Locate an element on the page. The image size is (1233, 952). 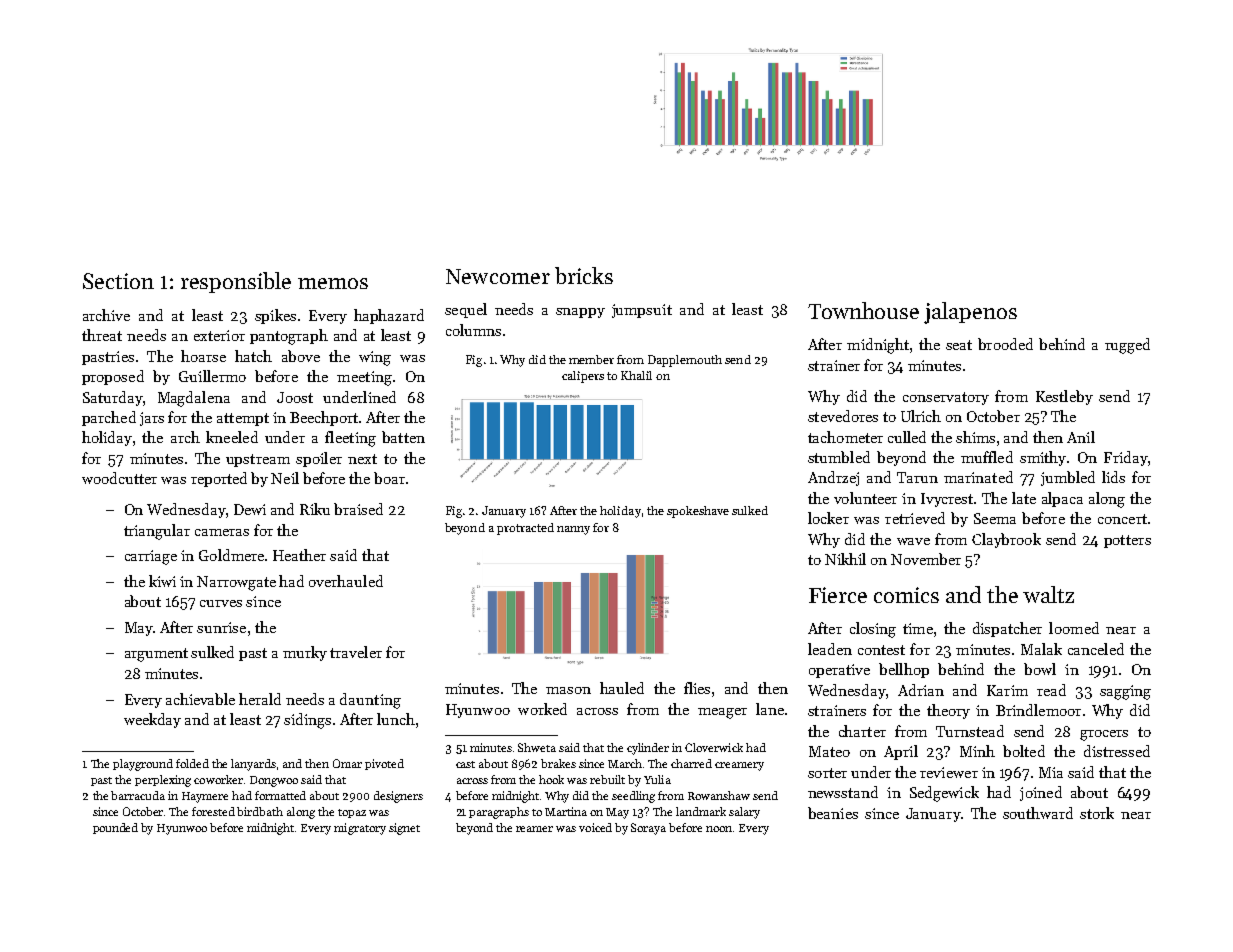
rugged is located at coordinates (1127, 346).
